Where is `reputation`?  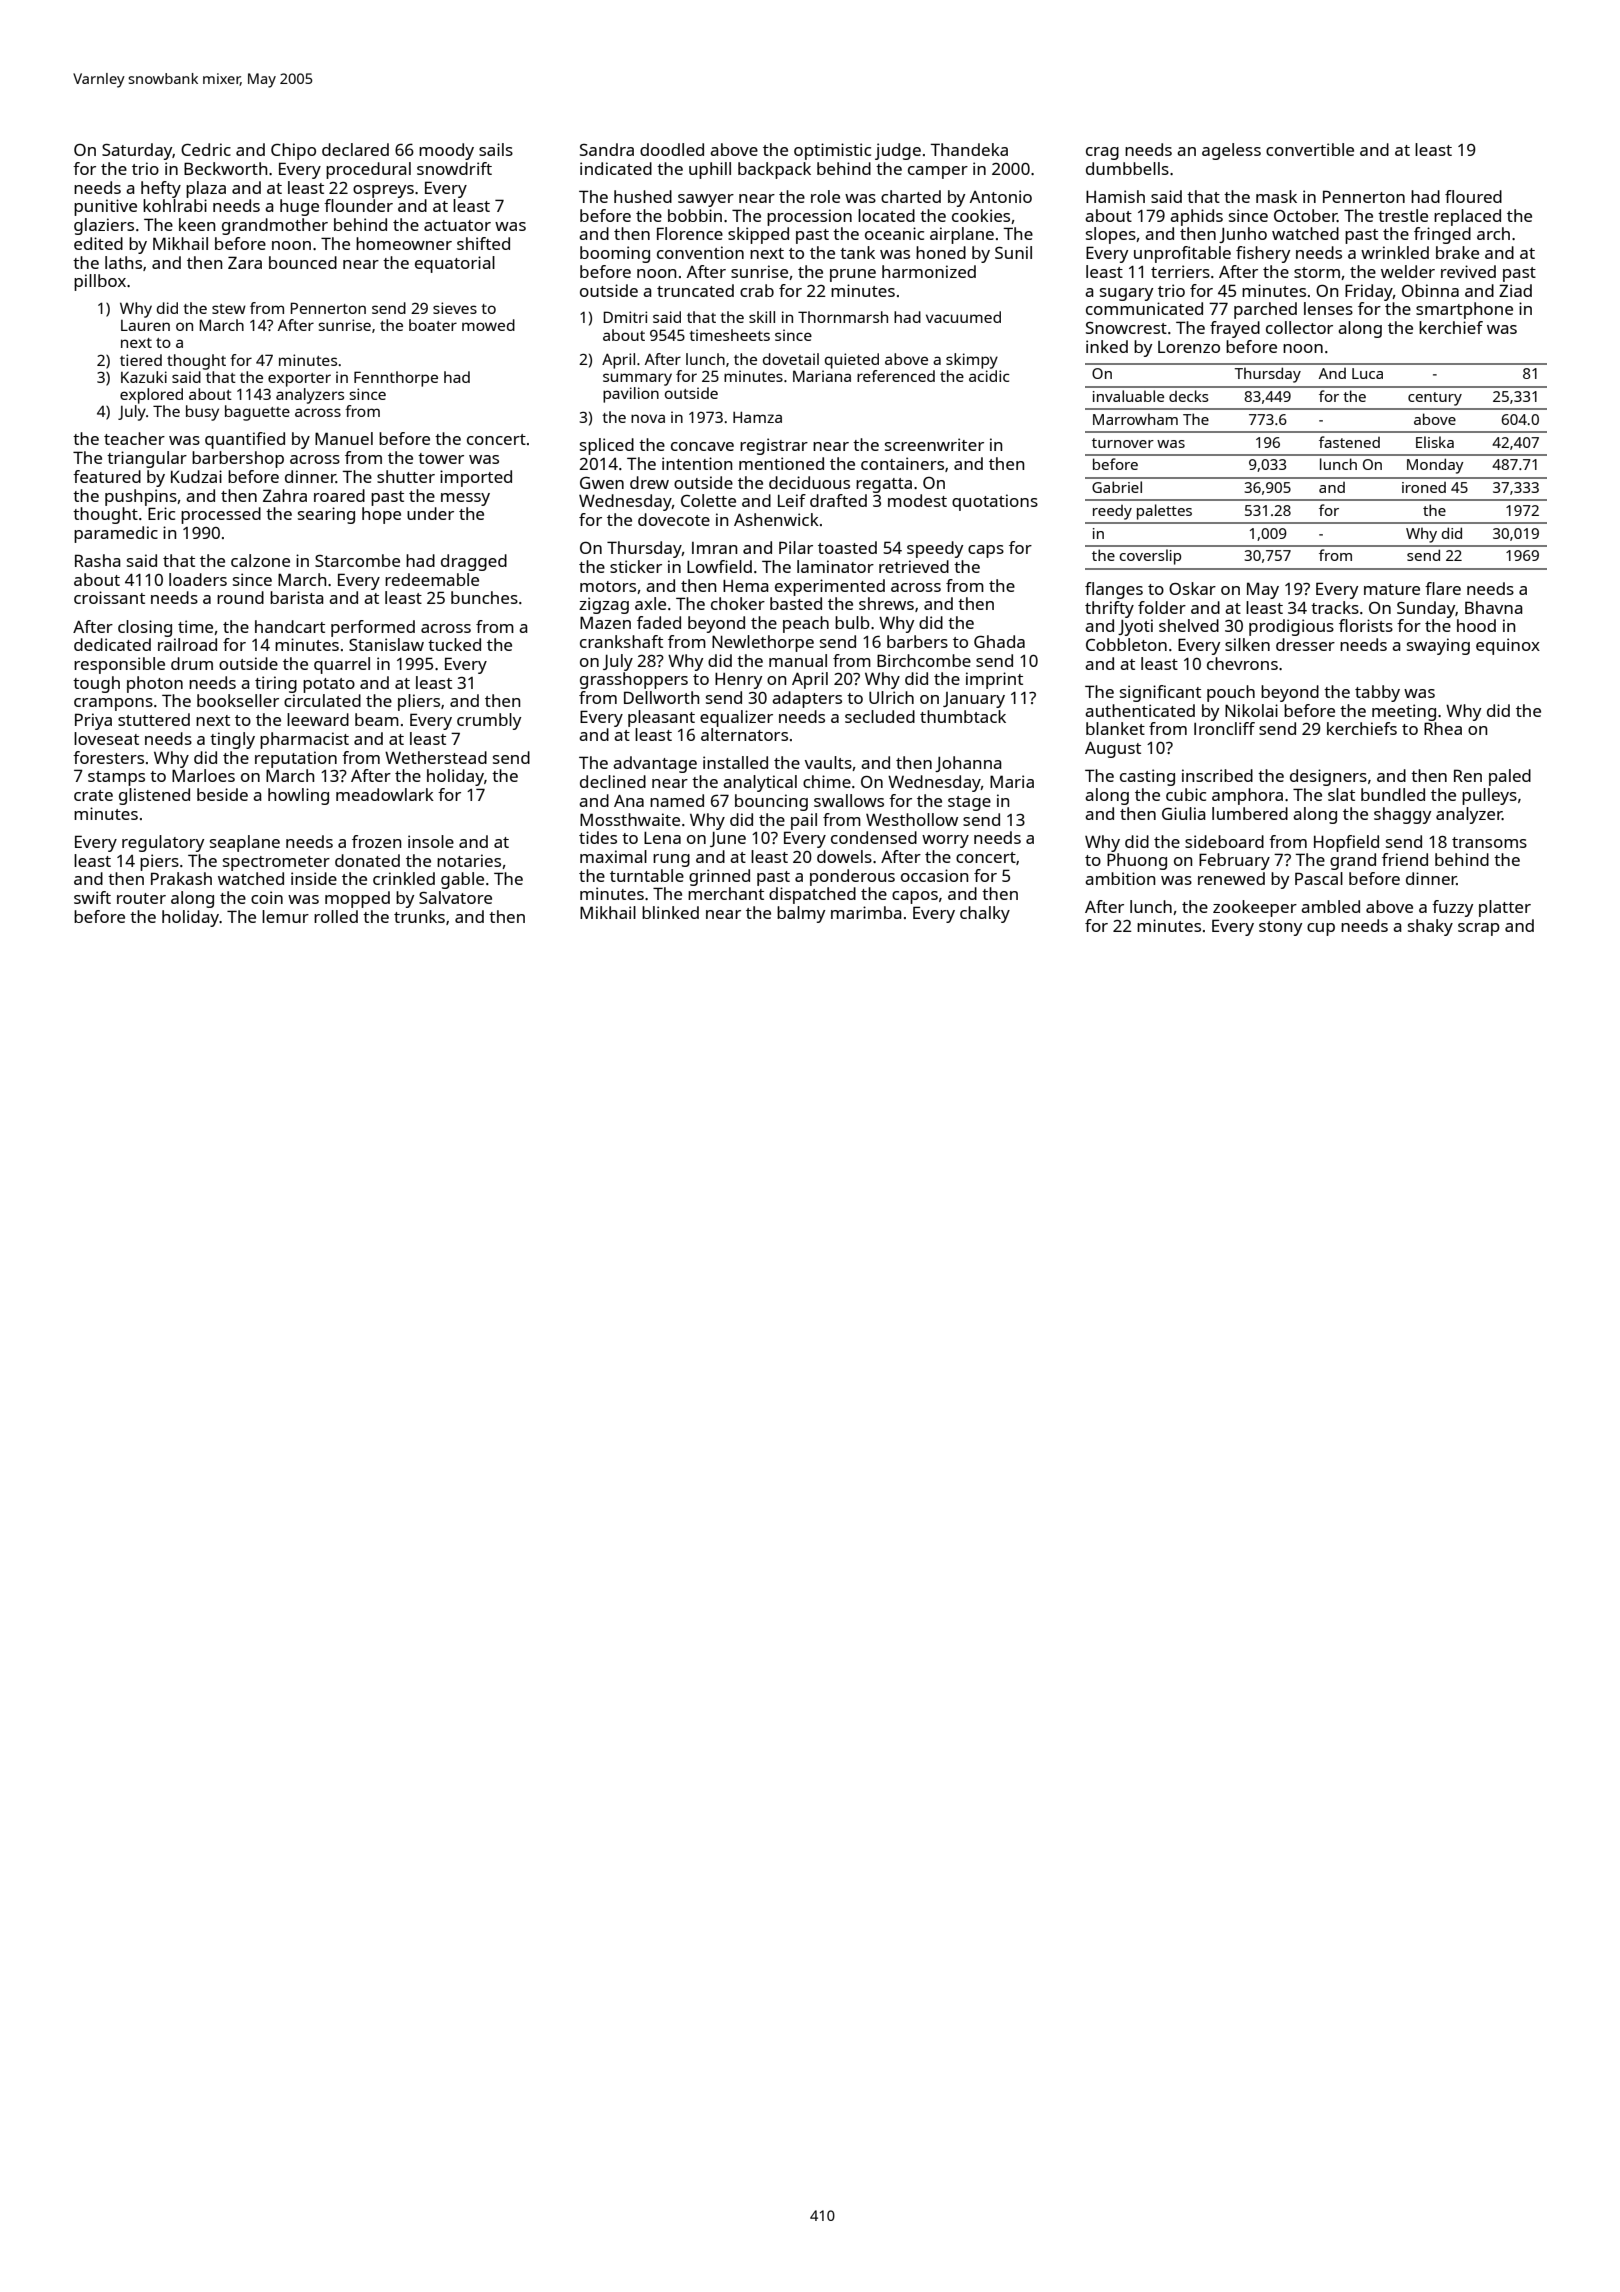
reputation is located at coordinates (296, 759).
